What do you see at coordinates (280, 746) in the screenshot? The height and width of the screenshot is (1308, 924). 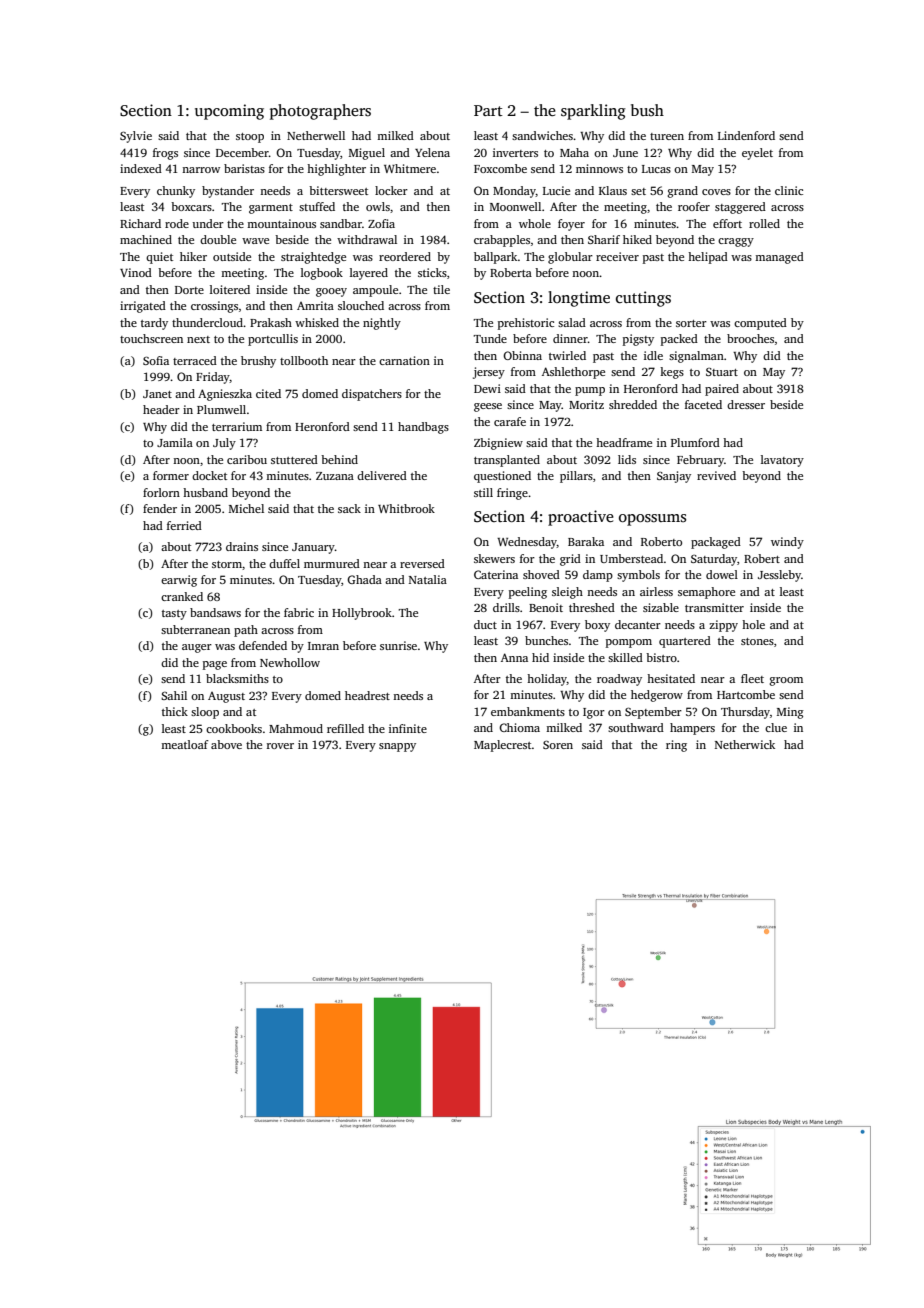 I see `rover` at bounding box center [280, 746].
